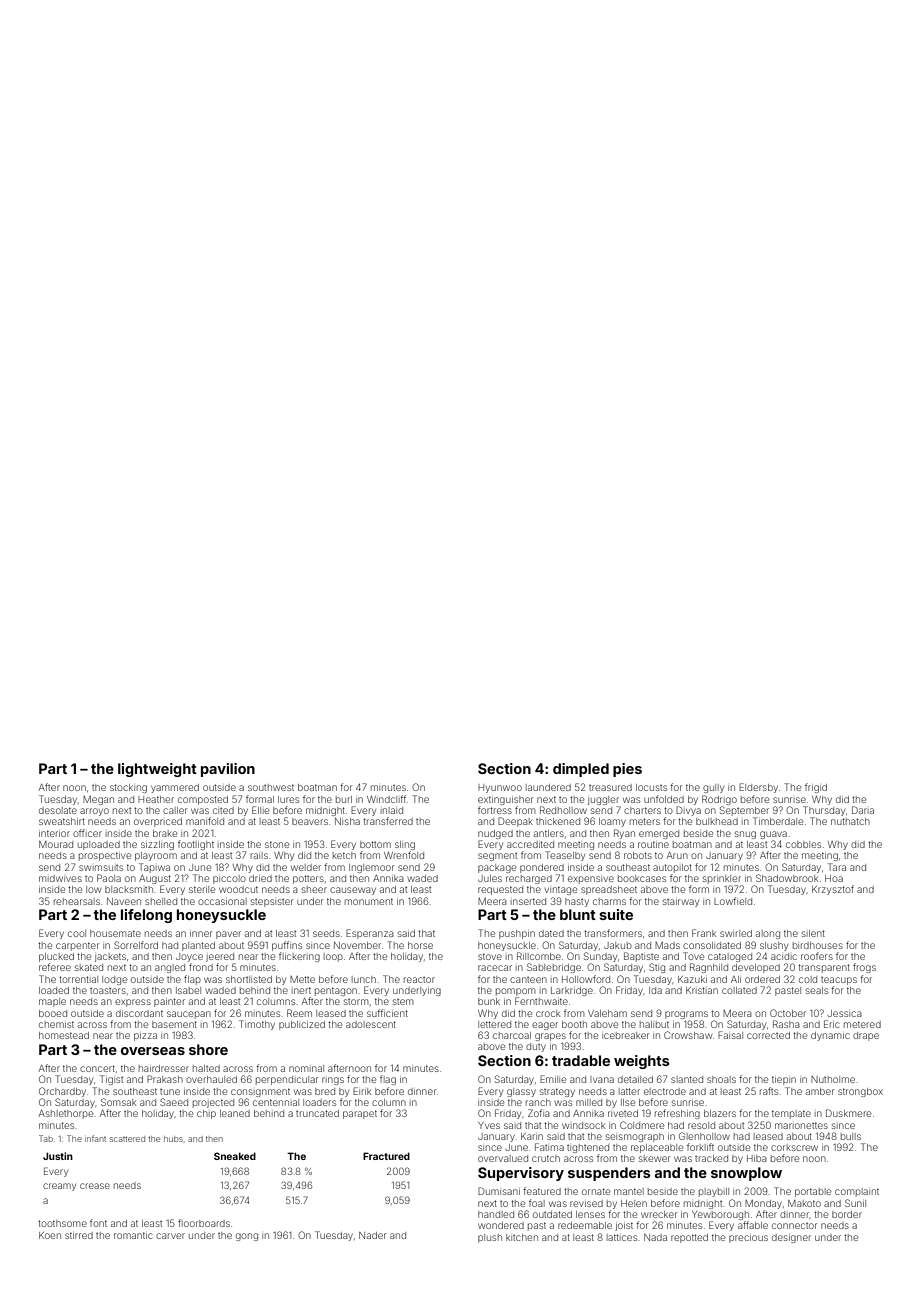 The image size is (924, 1308). What do you see at coordinates (688, 1035) in the page?
I see `Crowshaw` at bounding box center [688, 1035].
